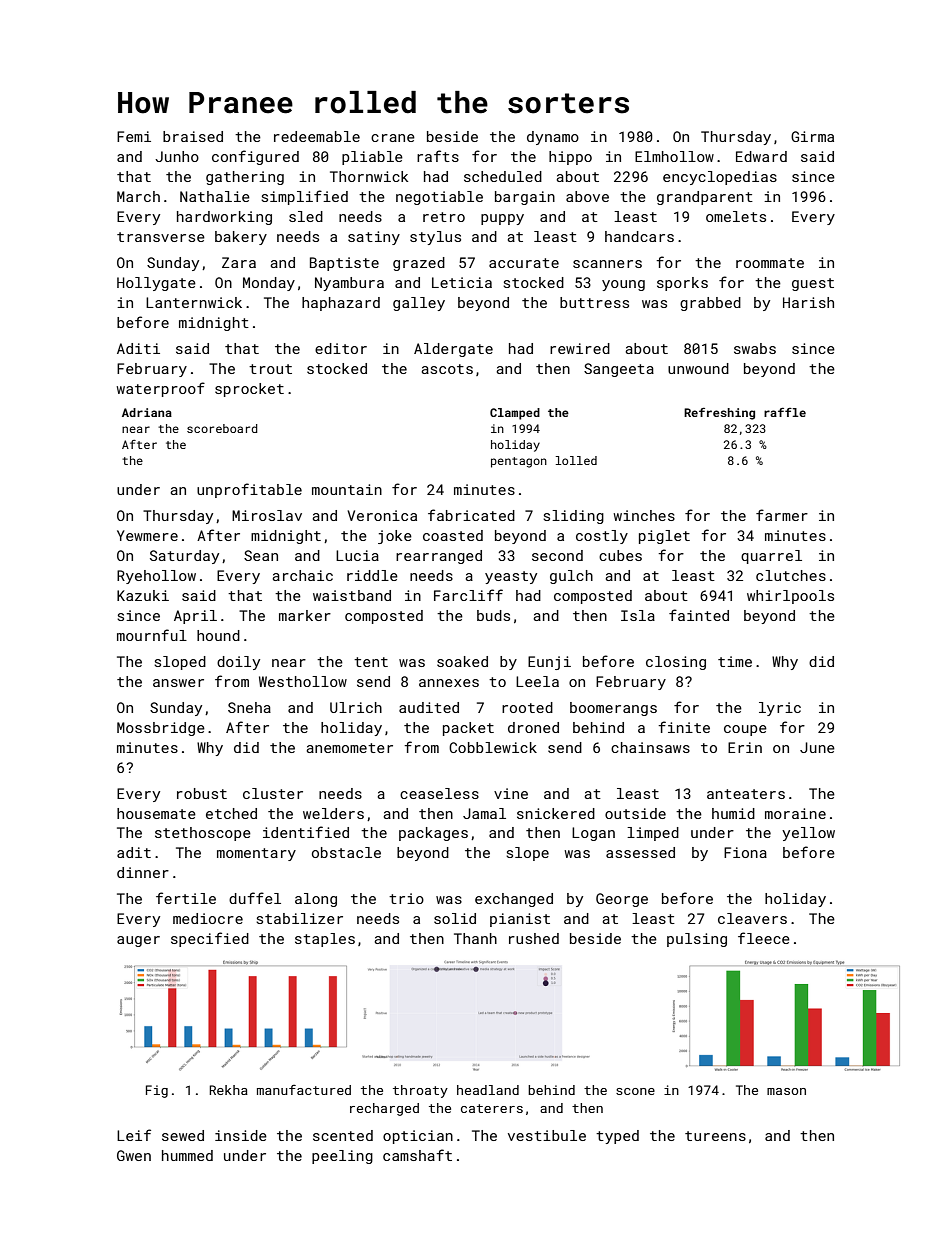 The height and width of the screenshot is (1233, 952). What do you see at coordinates (393, 138) in the screenshot?
I see `crane` at bounding box center [393, 138].
